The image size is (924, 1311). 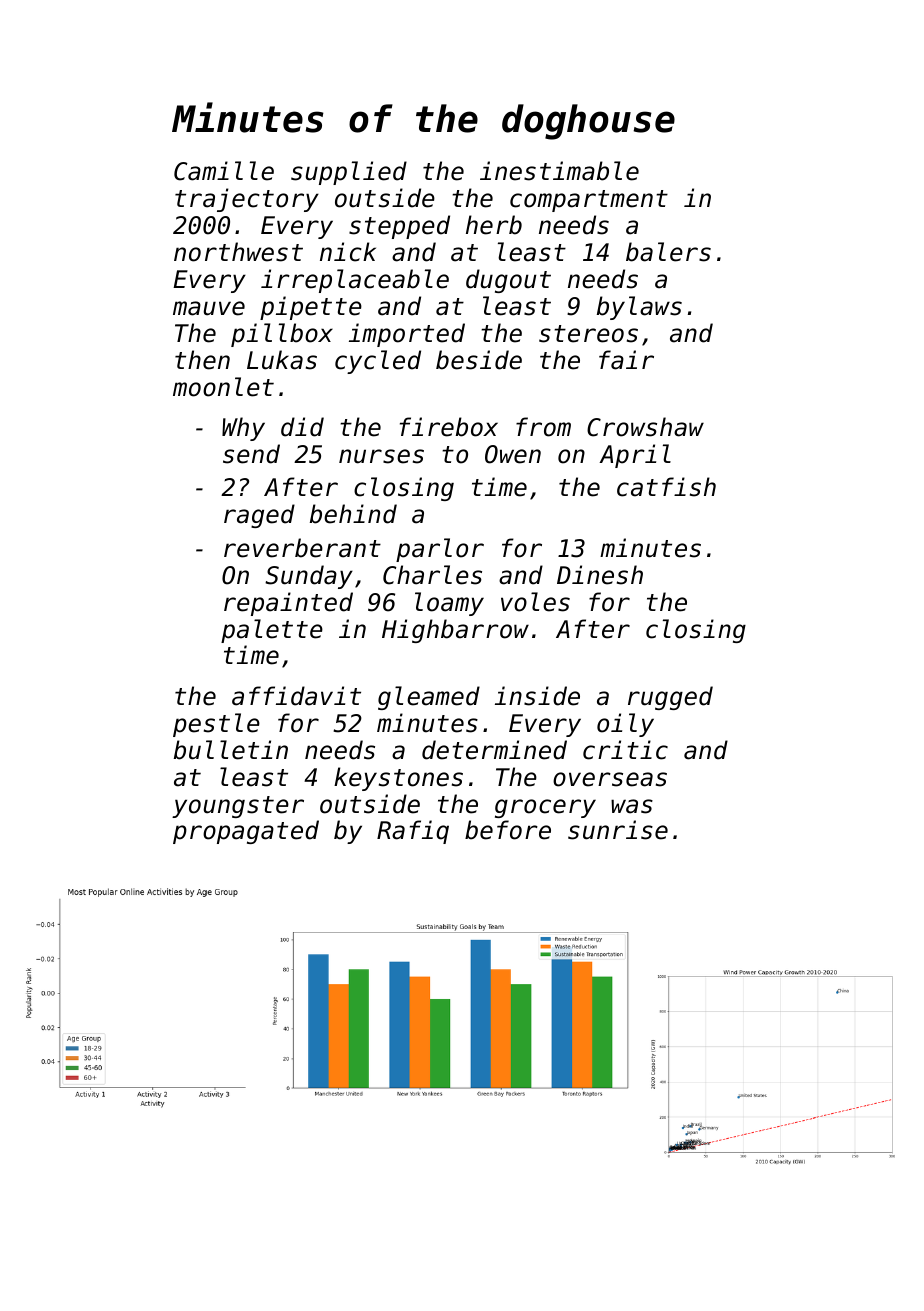 I want to click on inestimable, so click(x=559, y=171).
